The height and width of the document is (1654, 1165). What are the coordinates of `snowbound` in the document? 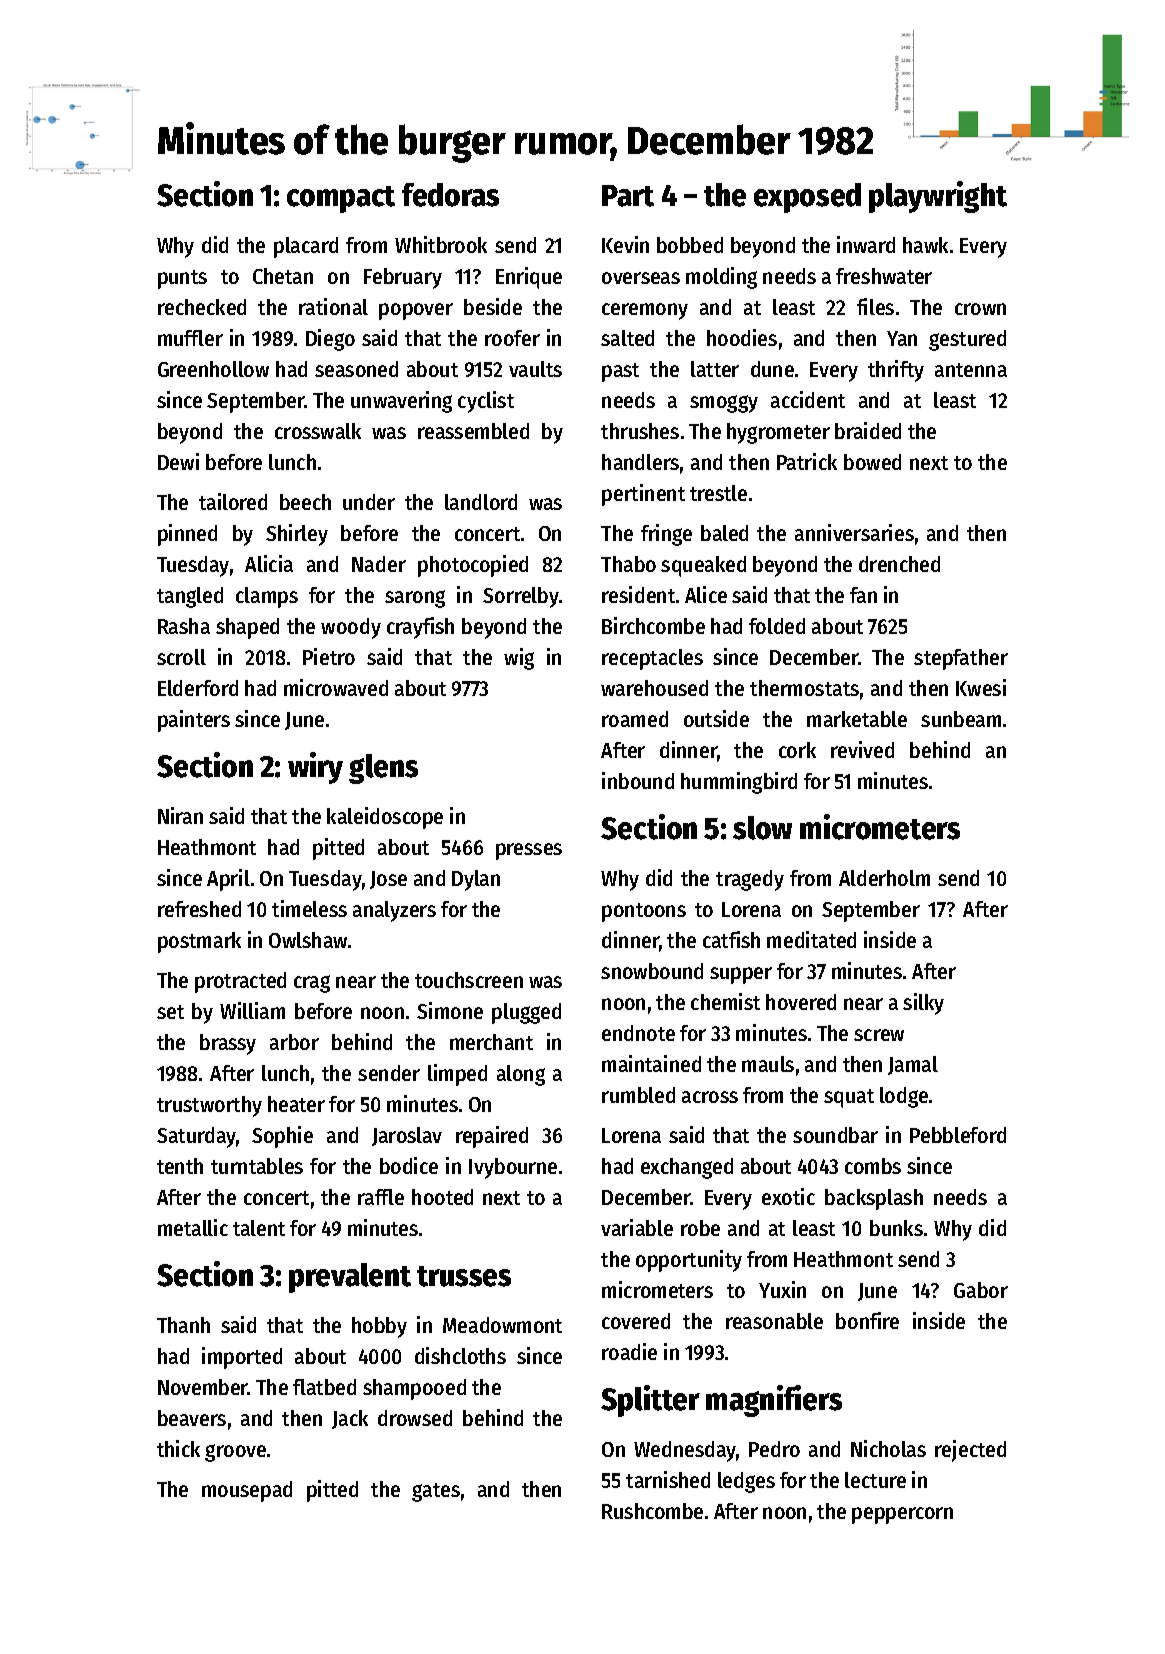 It's located at (652, 971).
